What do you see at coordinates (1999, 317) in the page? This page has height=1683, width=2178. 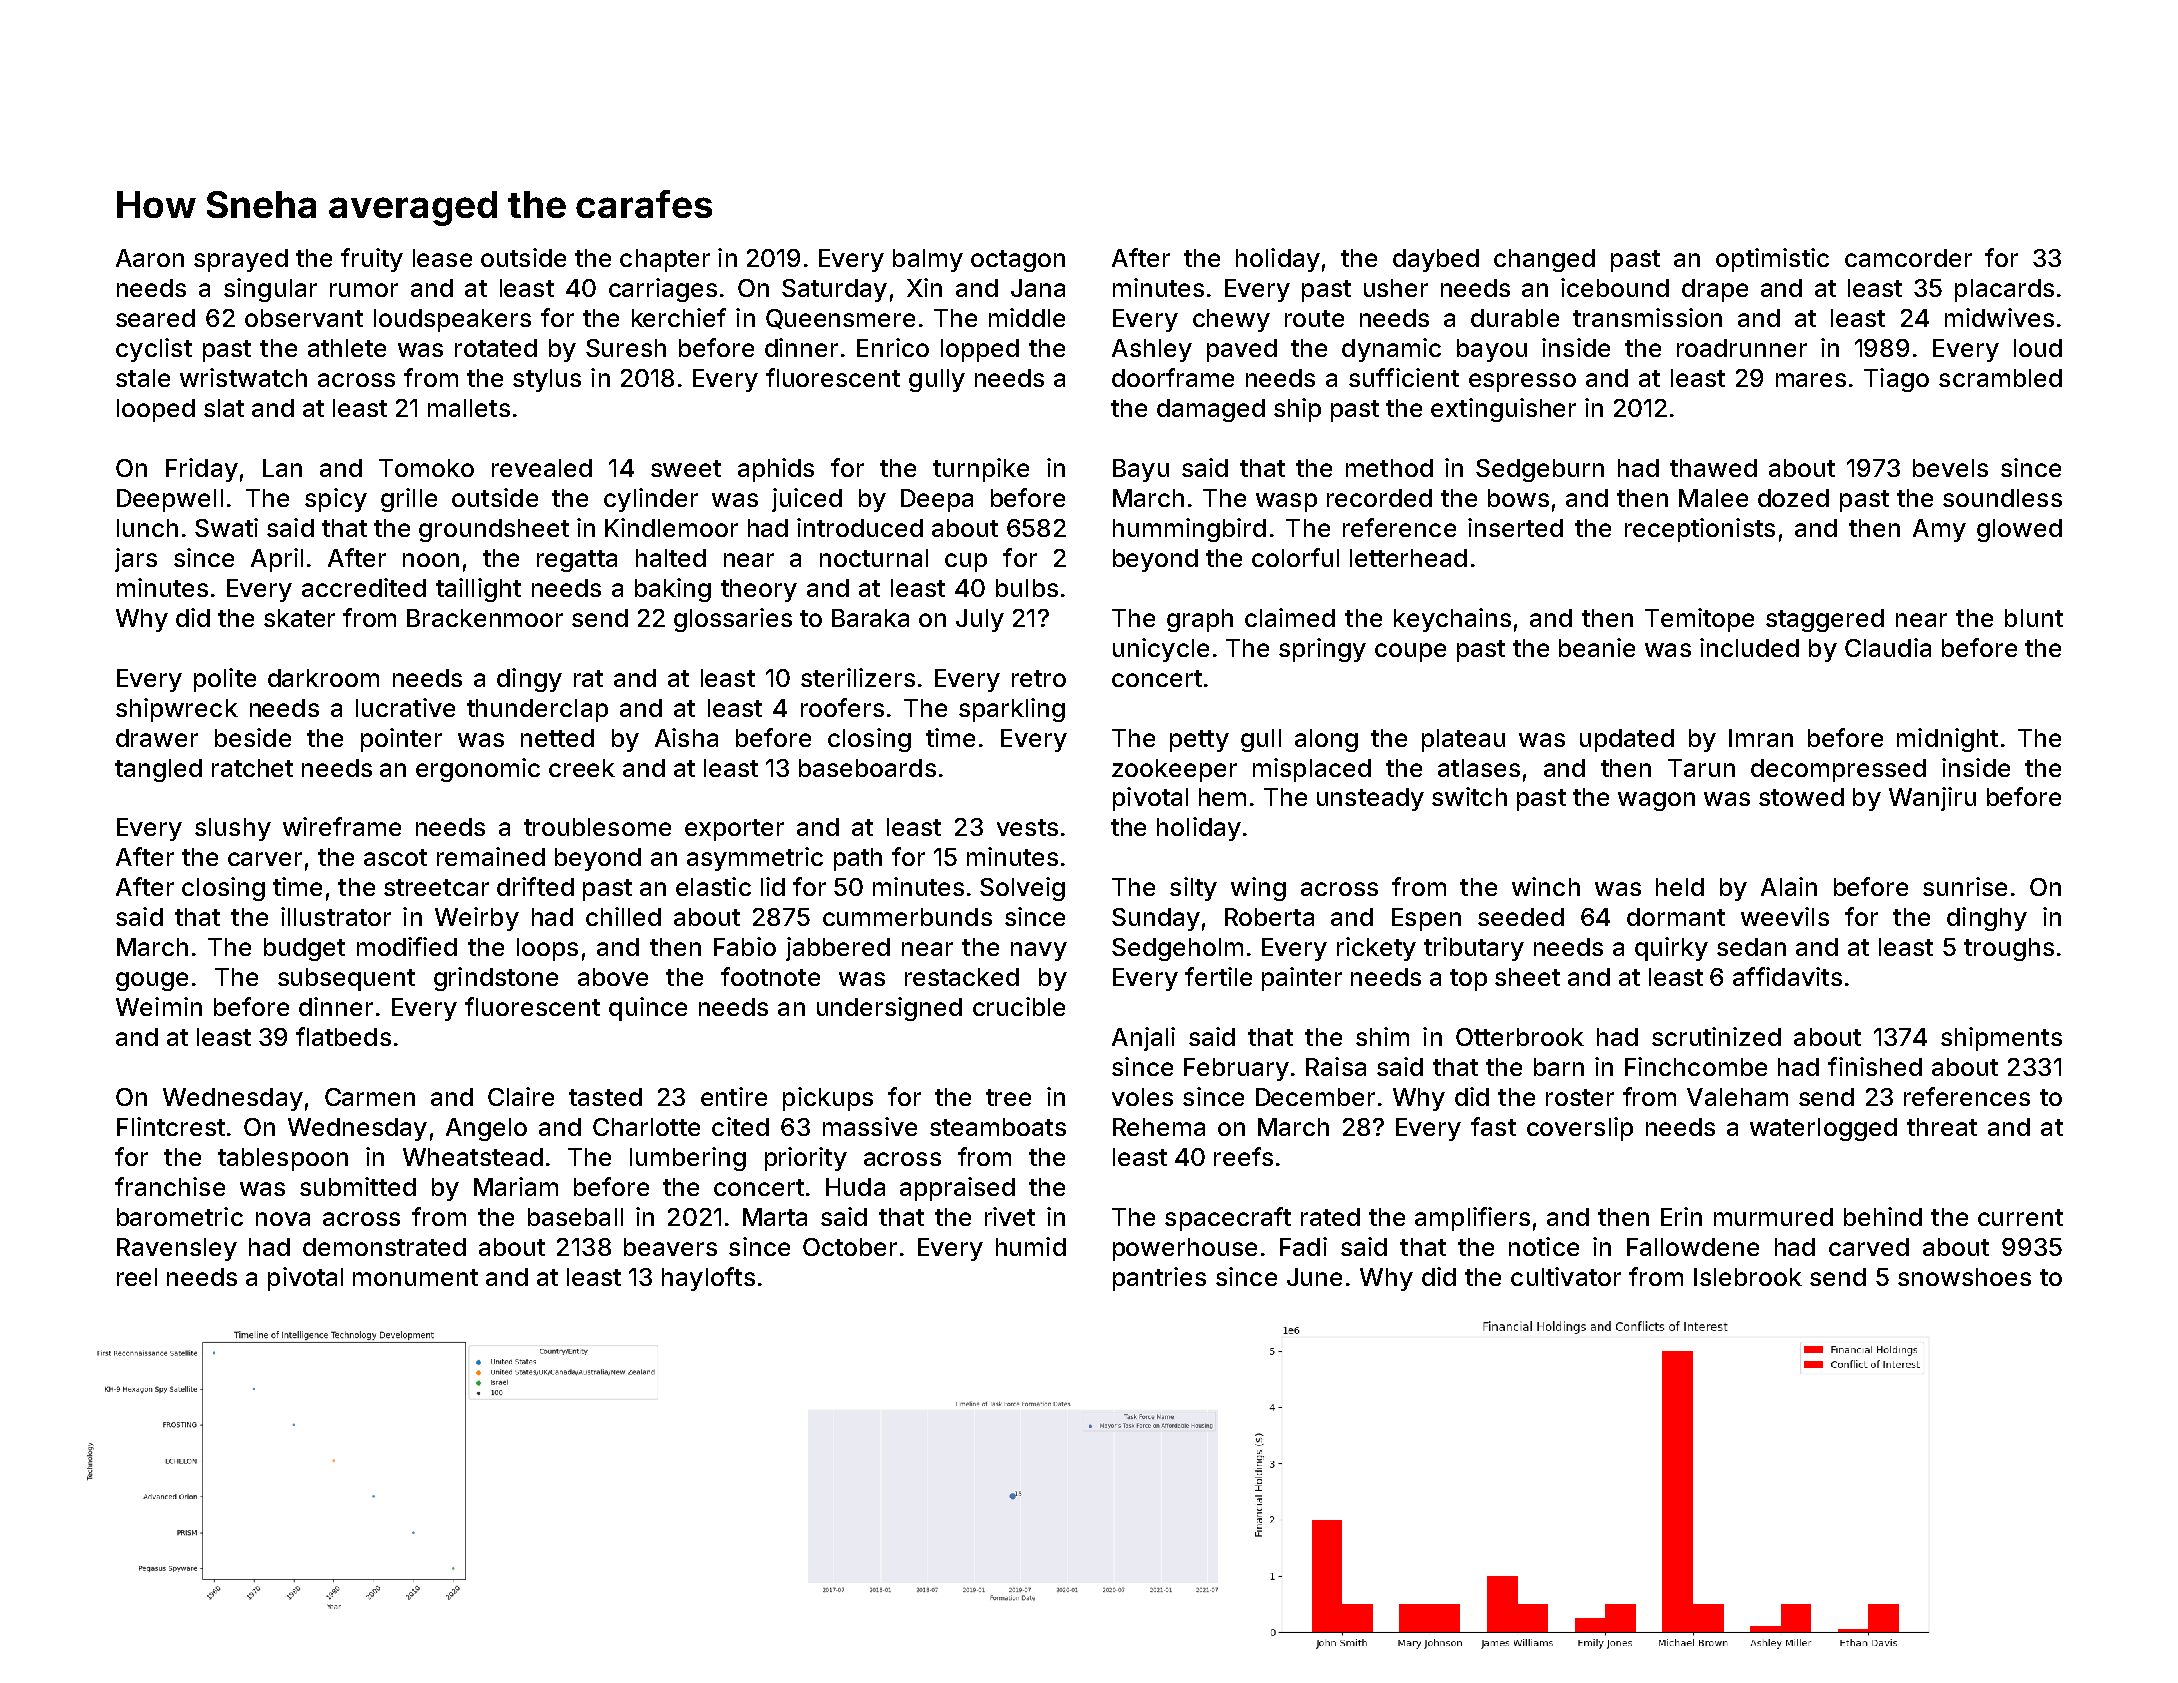 I see `midwives` at bounding box center [1999, 317].
